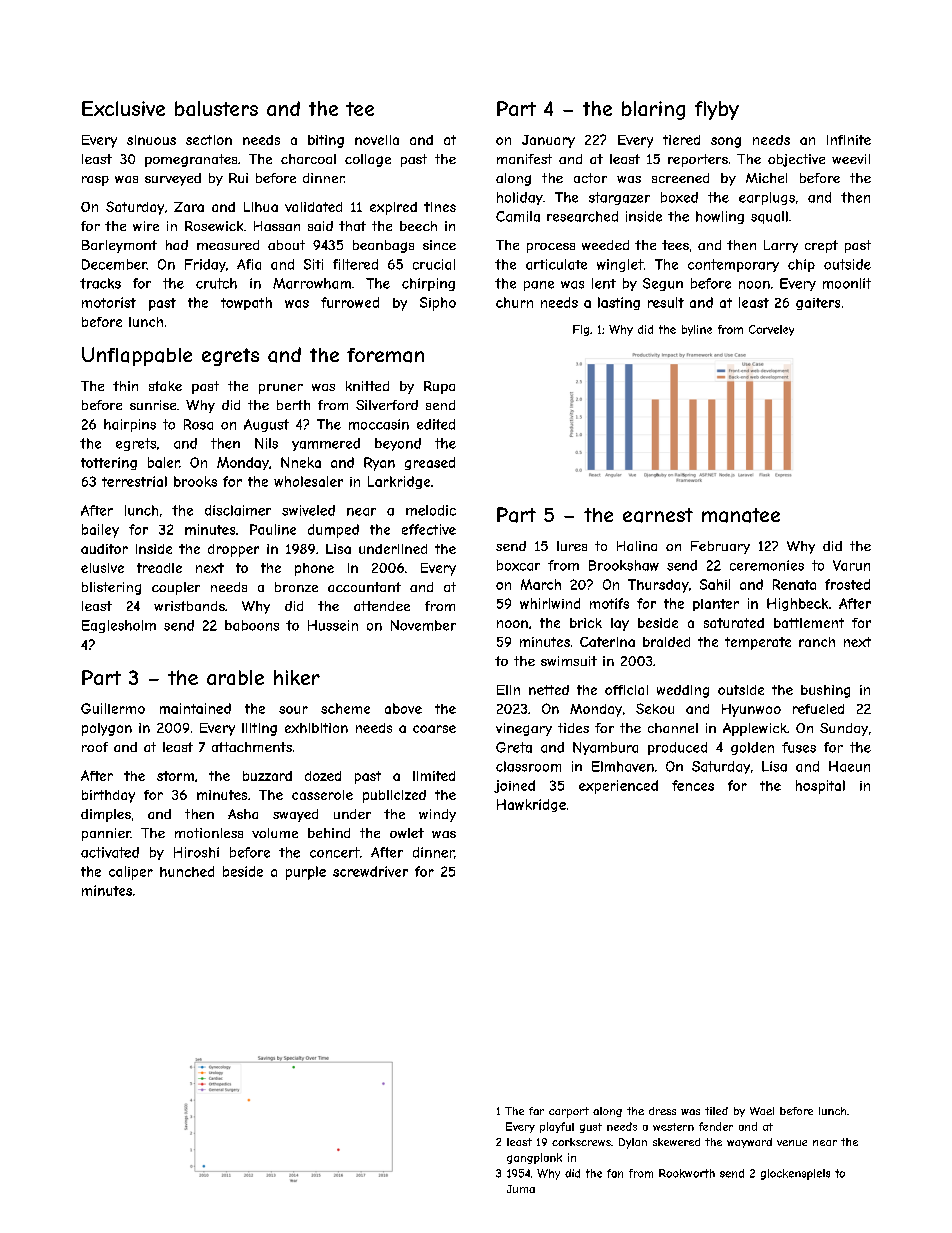  Describe the element at coordinates (572, 546) in the page. I see `lures` at that location.
